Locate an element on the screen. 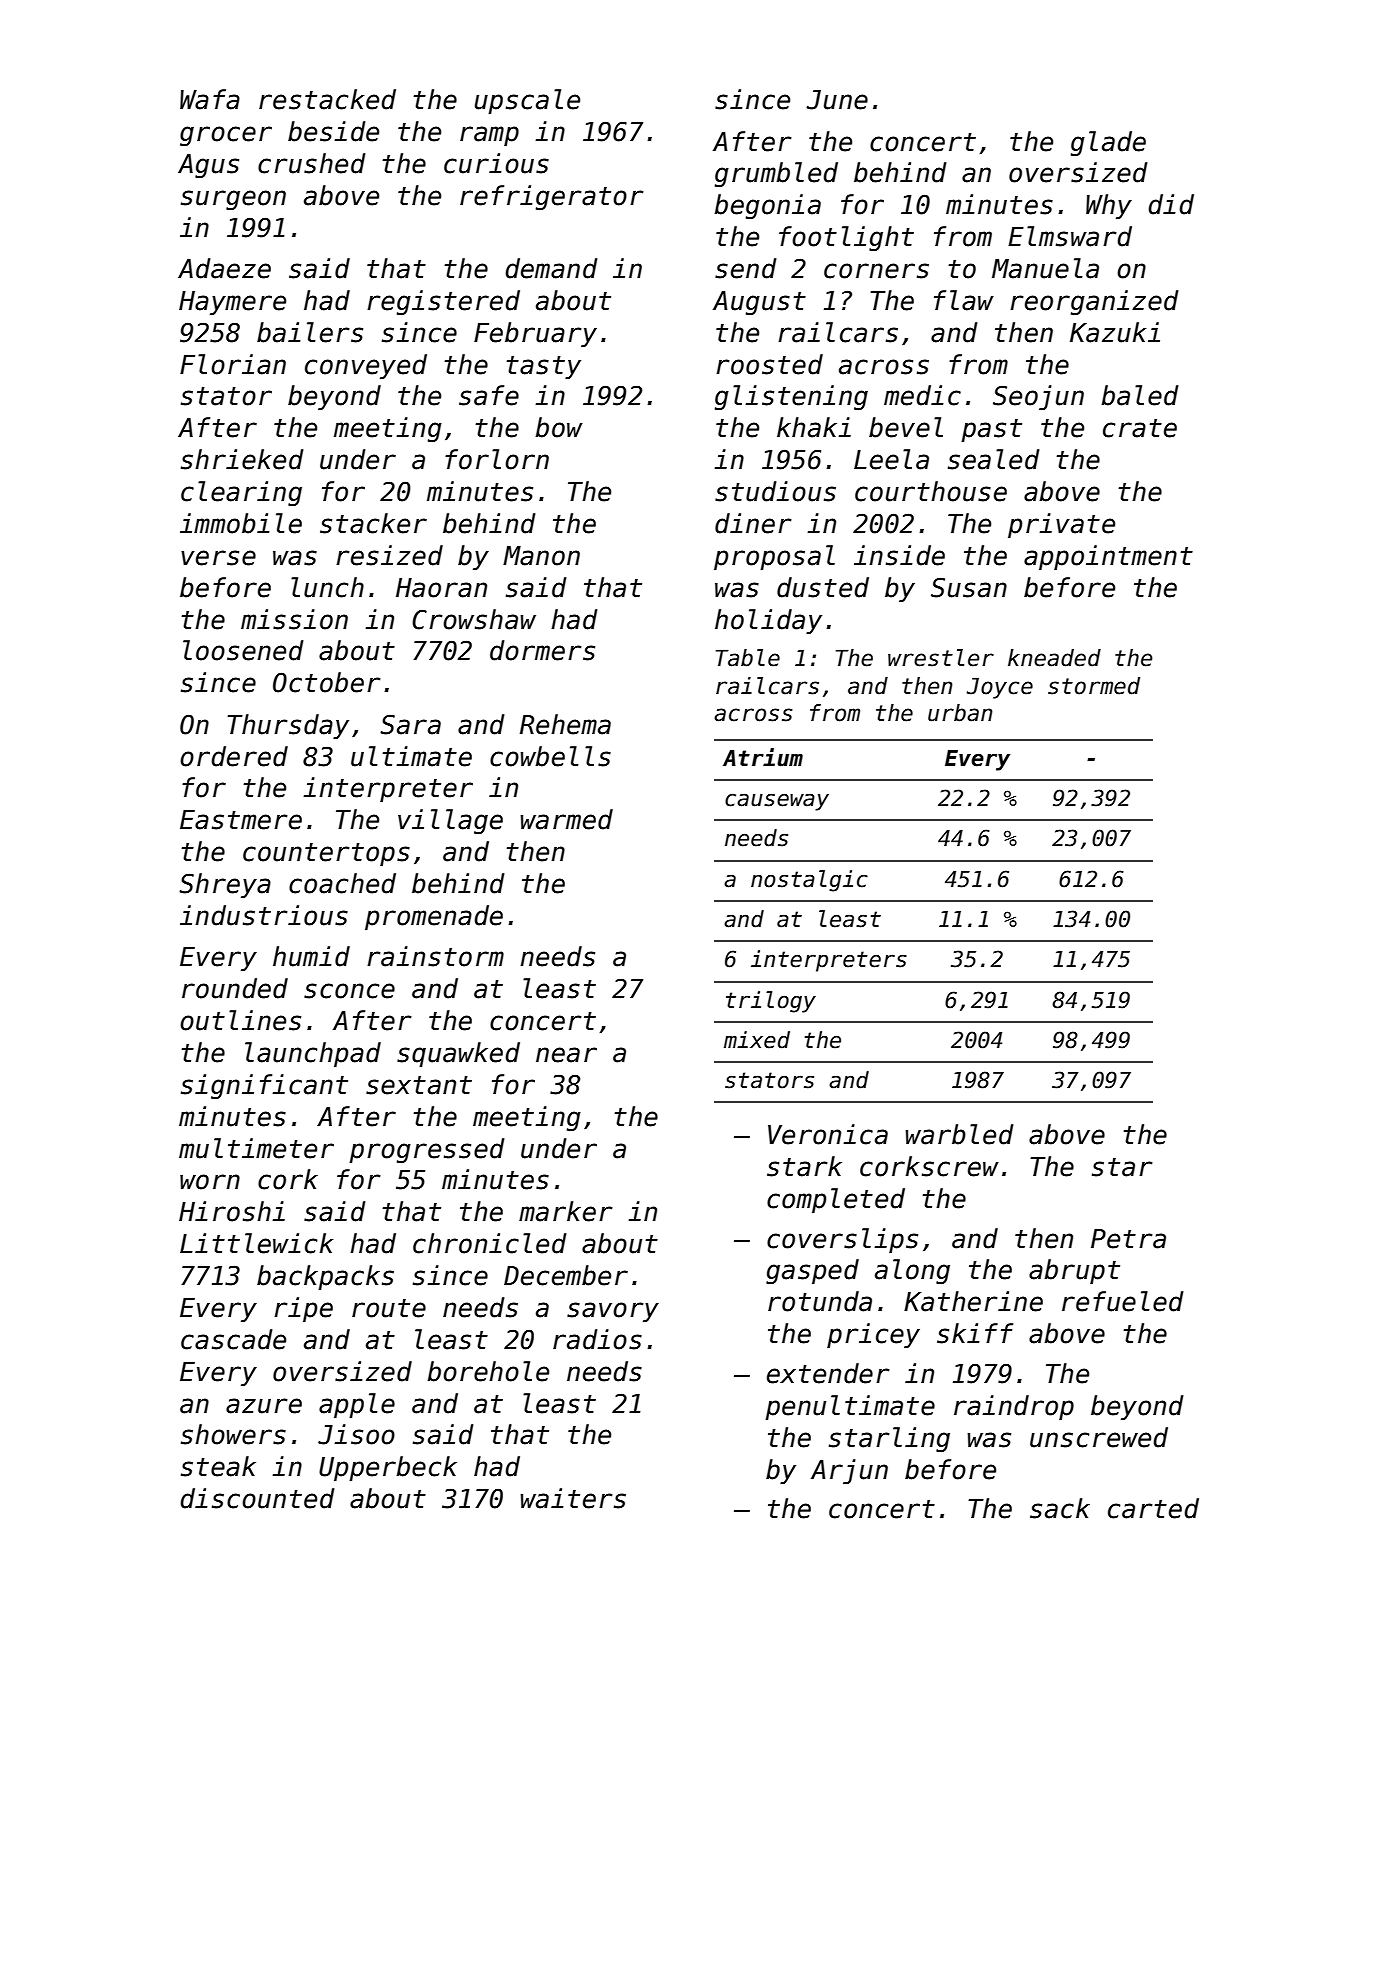 This screenshot has height=1969, width=1386. loosened is located at coordinates (243, 650).
